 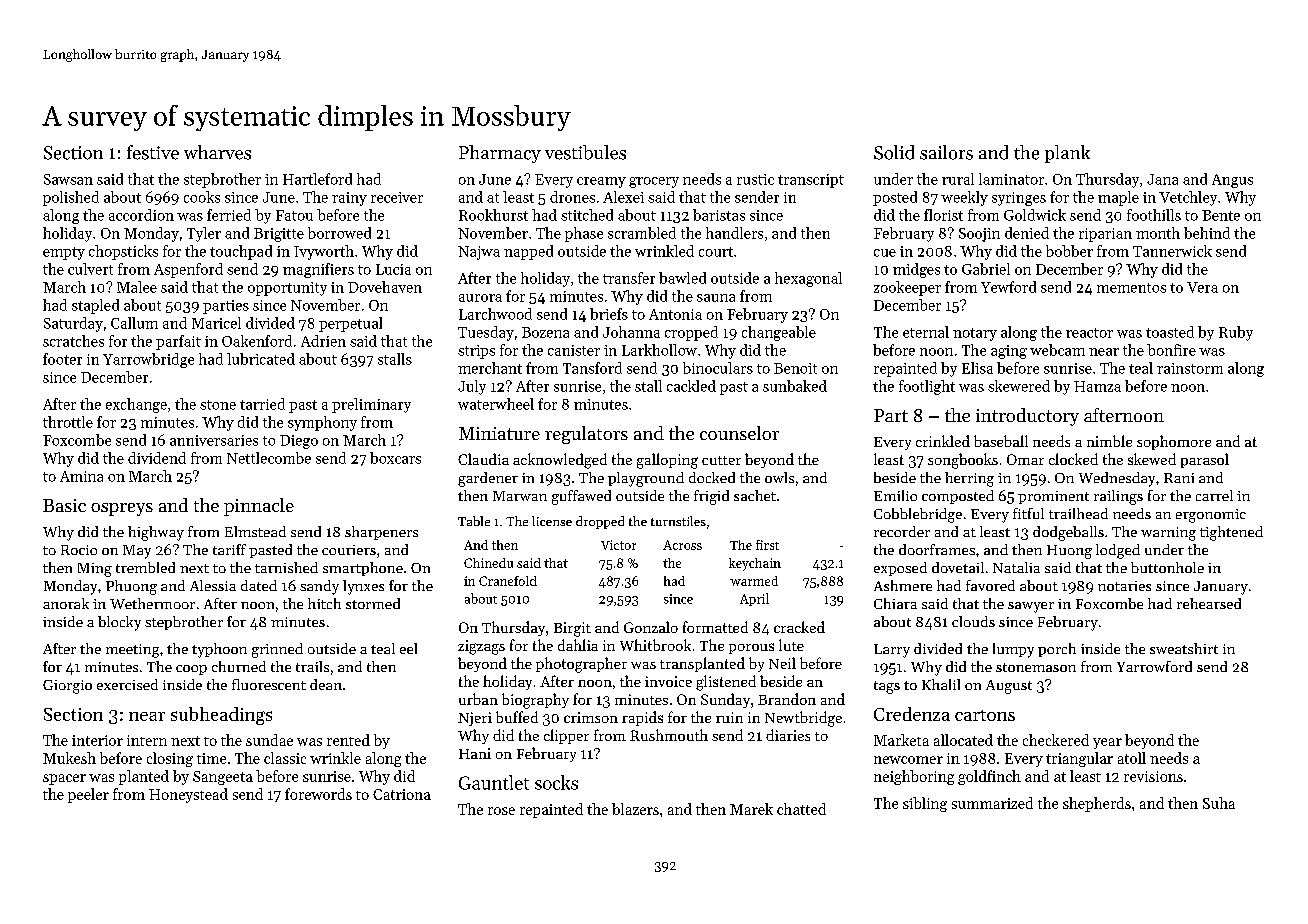 I want to click on peeler, so click(x=88, y=795).
